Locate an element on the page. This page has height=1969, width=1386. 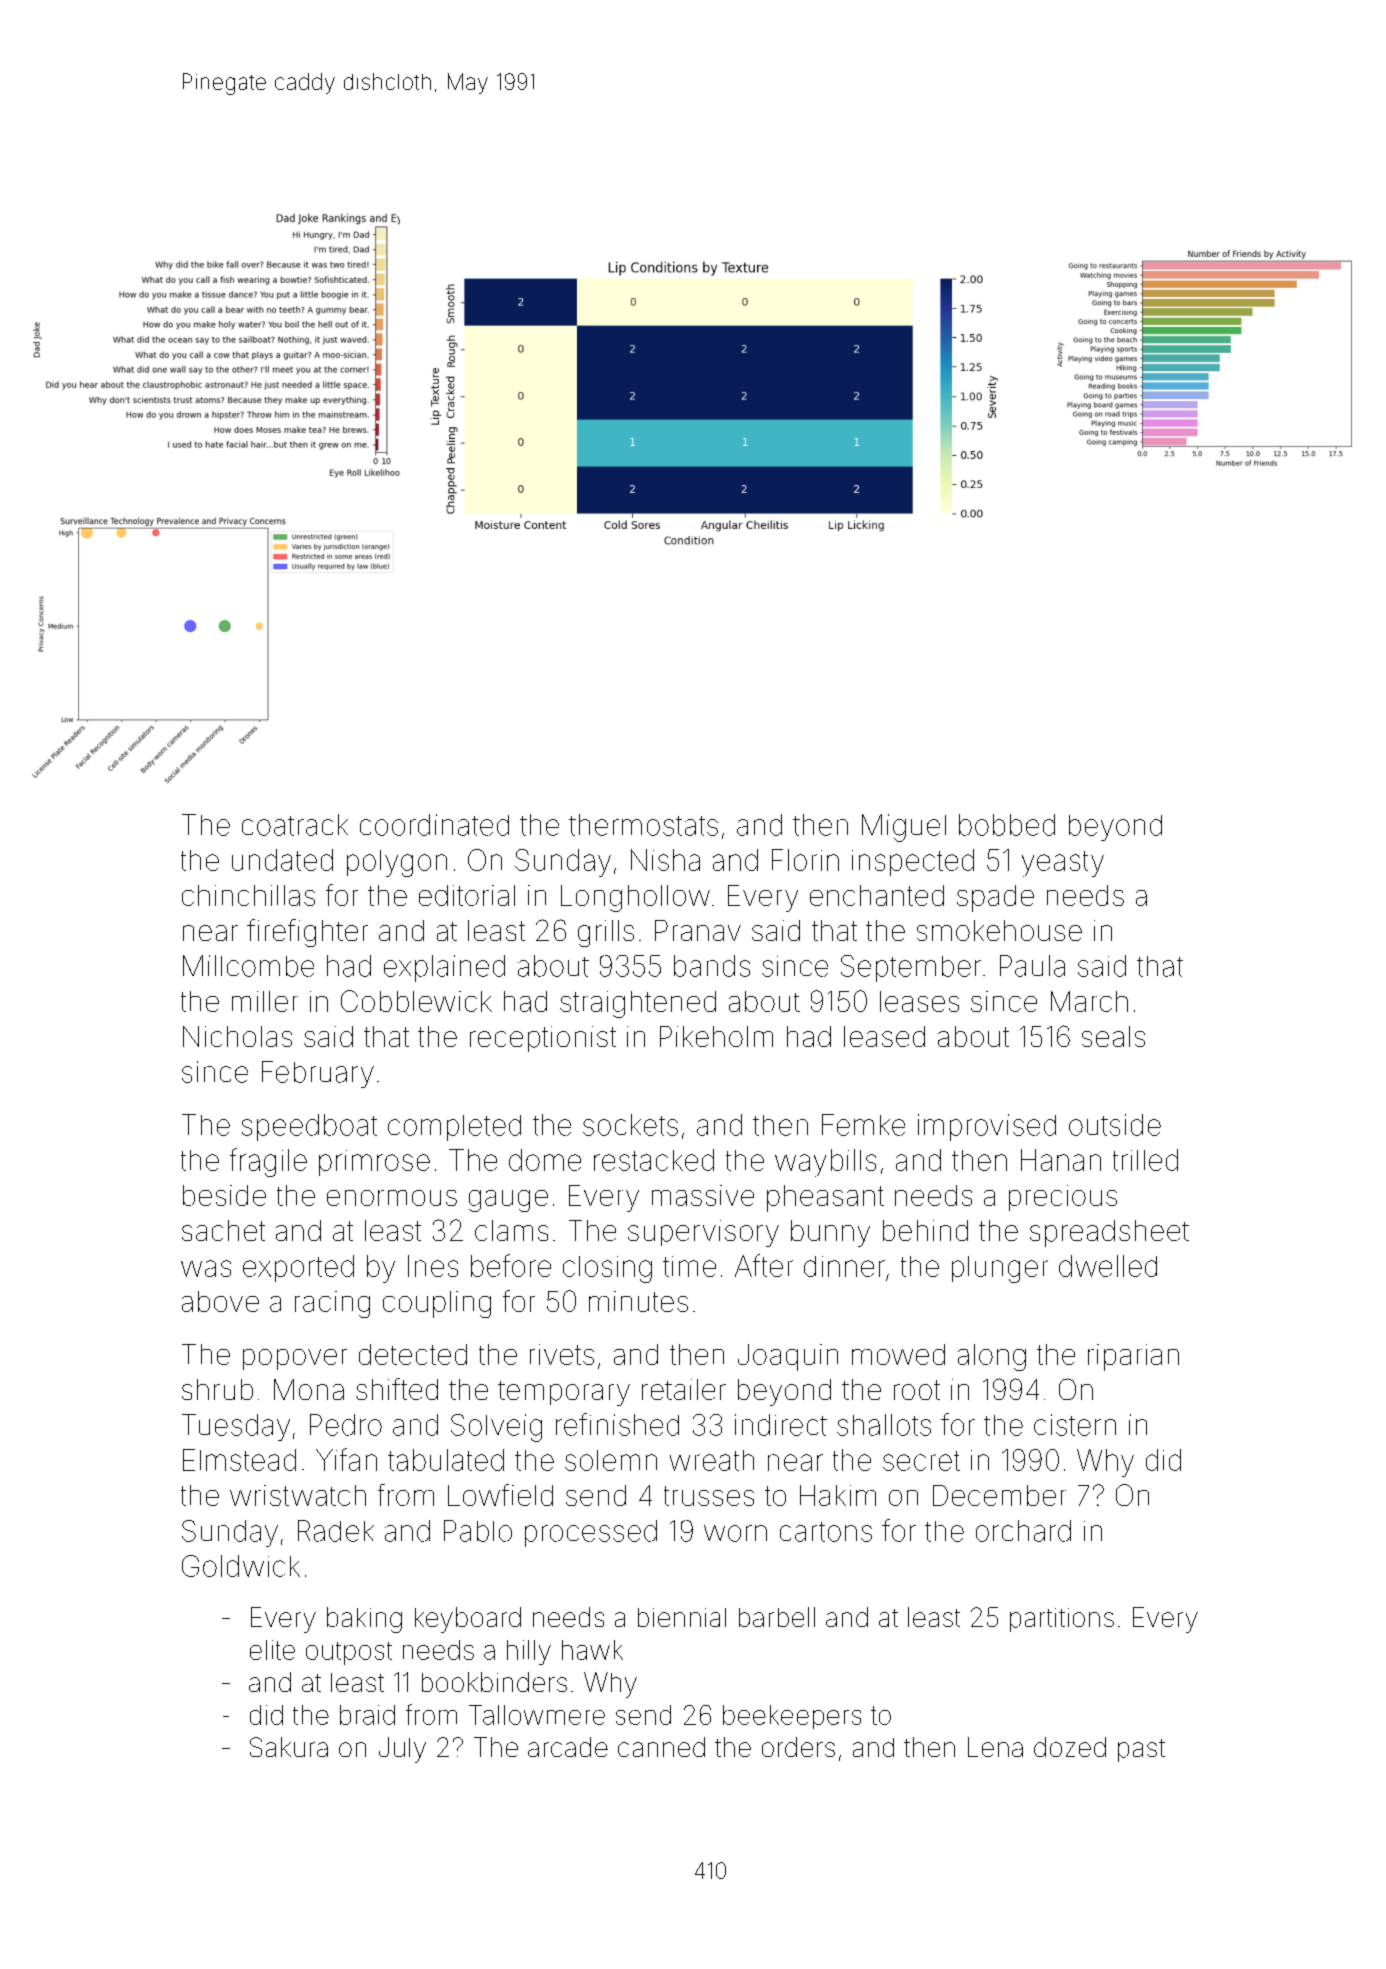
chinchillas is located at coordinates (248, 895).
